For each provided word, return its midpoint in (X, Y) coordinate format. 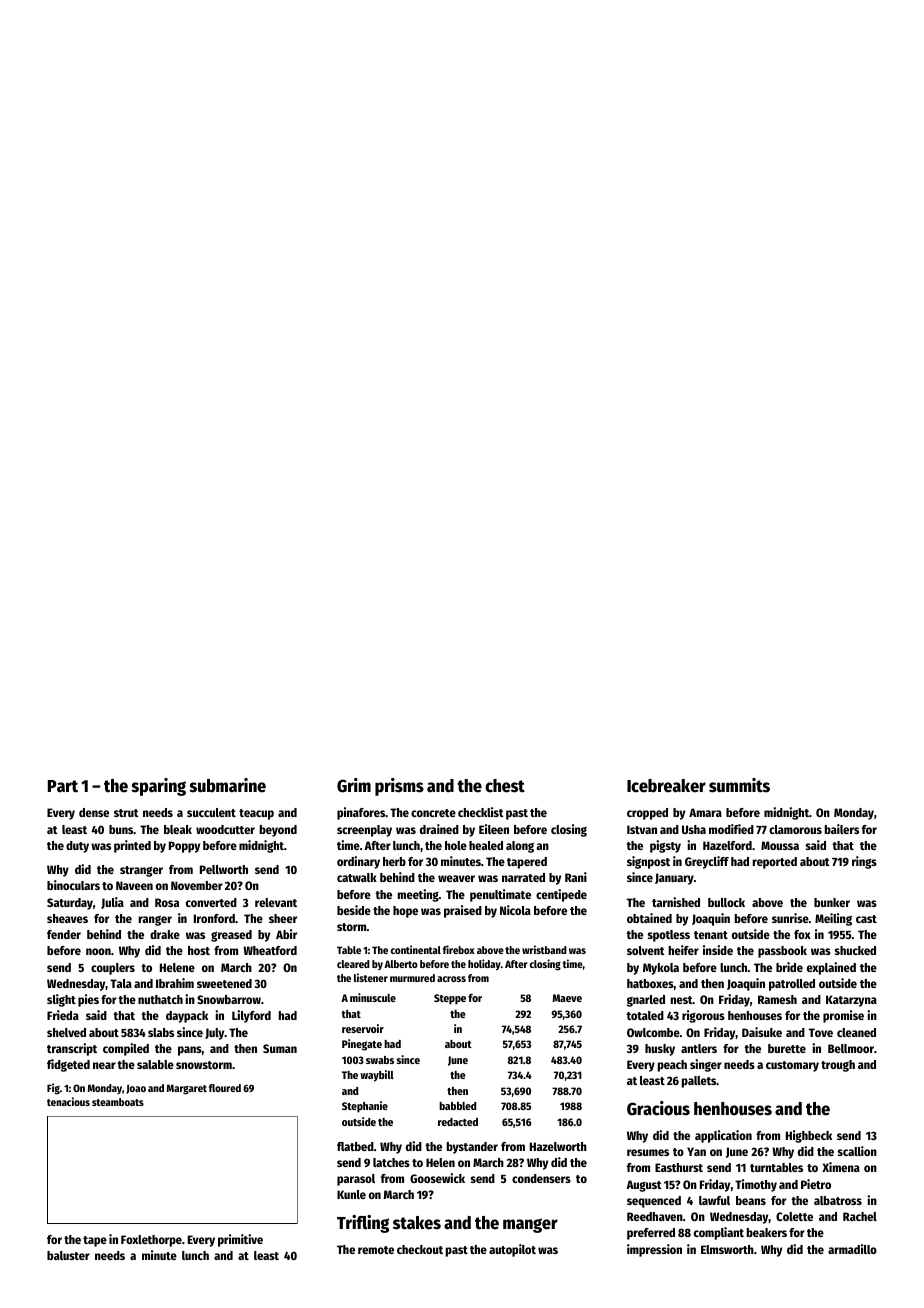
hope (405, 912)
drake (165, 934)
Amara (705, 812)
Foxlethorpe (151, 1241)
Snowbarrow (229, 999)
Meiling (833, 919)
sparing (159, 787)
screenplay (364, 831)
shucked (855, 950)
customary (792, 1066)
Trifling (363, 1224)
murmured (412, 978)
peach (672, 1066)
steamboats (118, 1102)
